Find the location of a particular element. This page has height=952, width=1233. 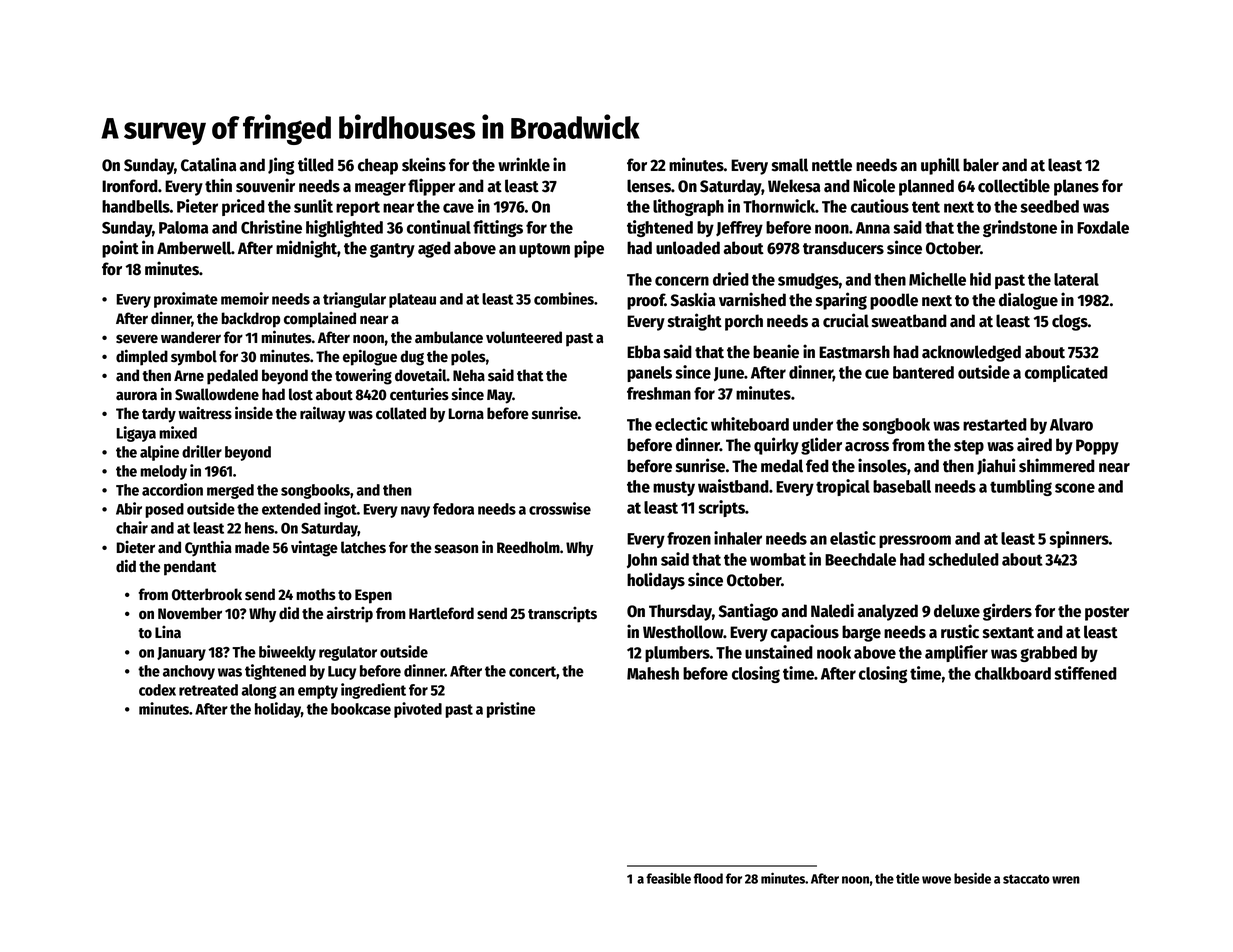

pendant is located at coordinates (190, 568).
